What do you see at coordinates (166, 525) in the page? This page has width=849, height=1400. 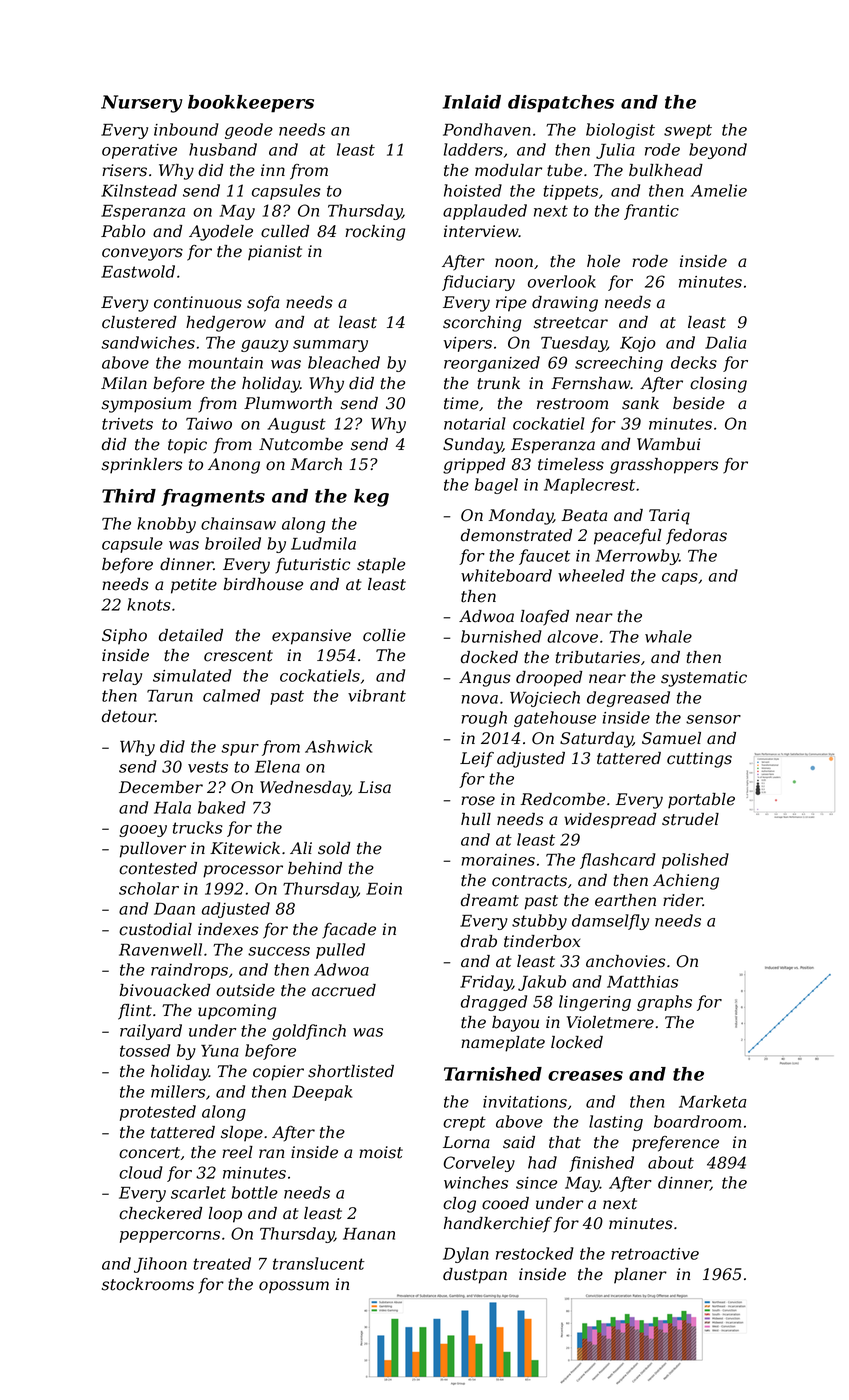 I see `knobby` at bounding box center [166, 525].
